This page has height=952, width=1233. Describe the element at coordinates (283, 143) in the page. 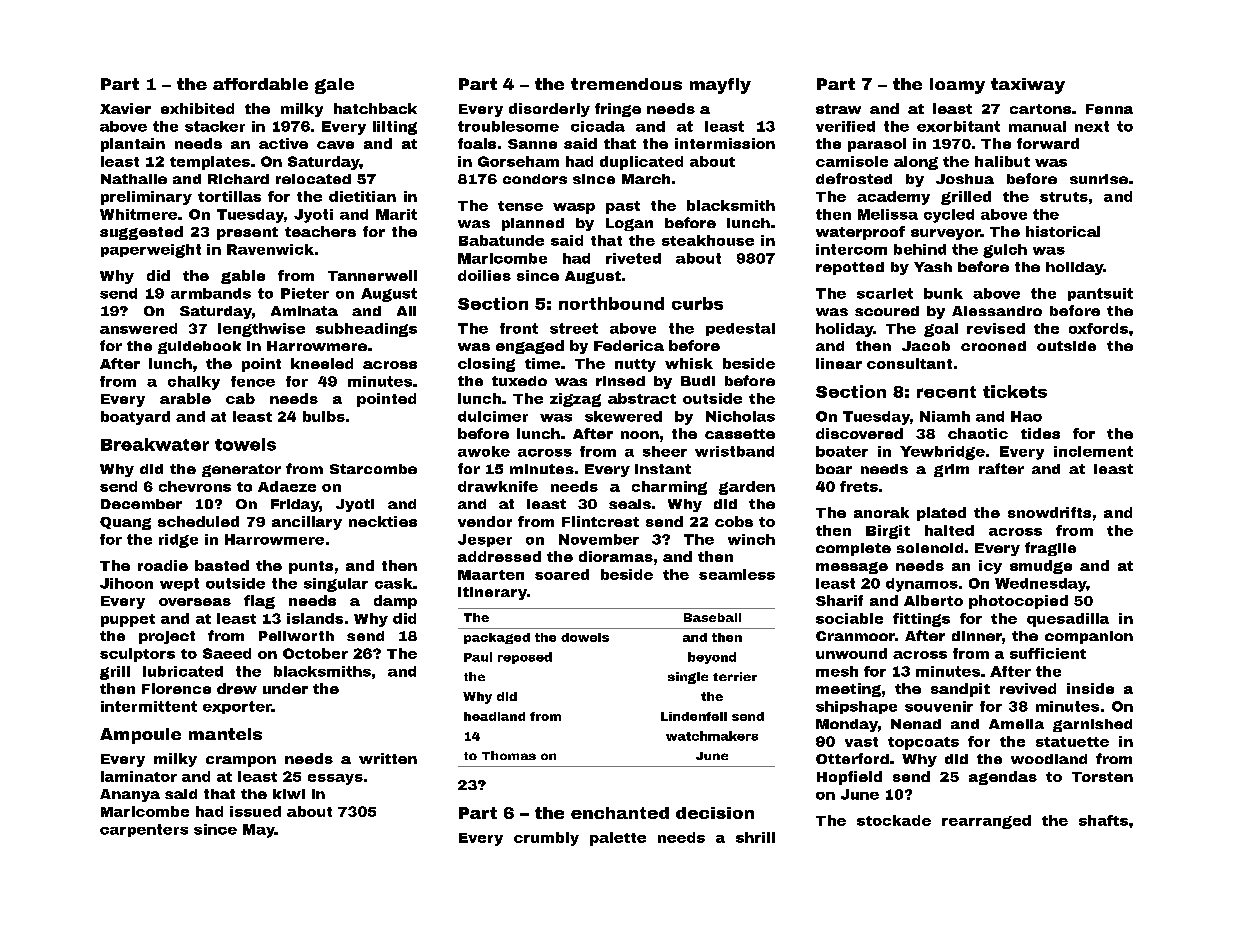

I see `active` at that location.
